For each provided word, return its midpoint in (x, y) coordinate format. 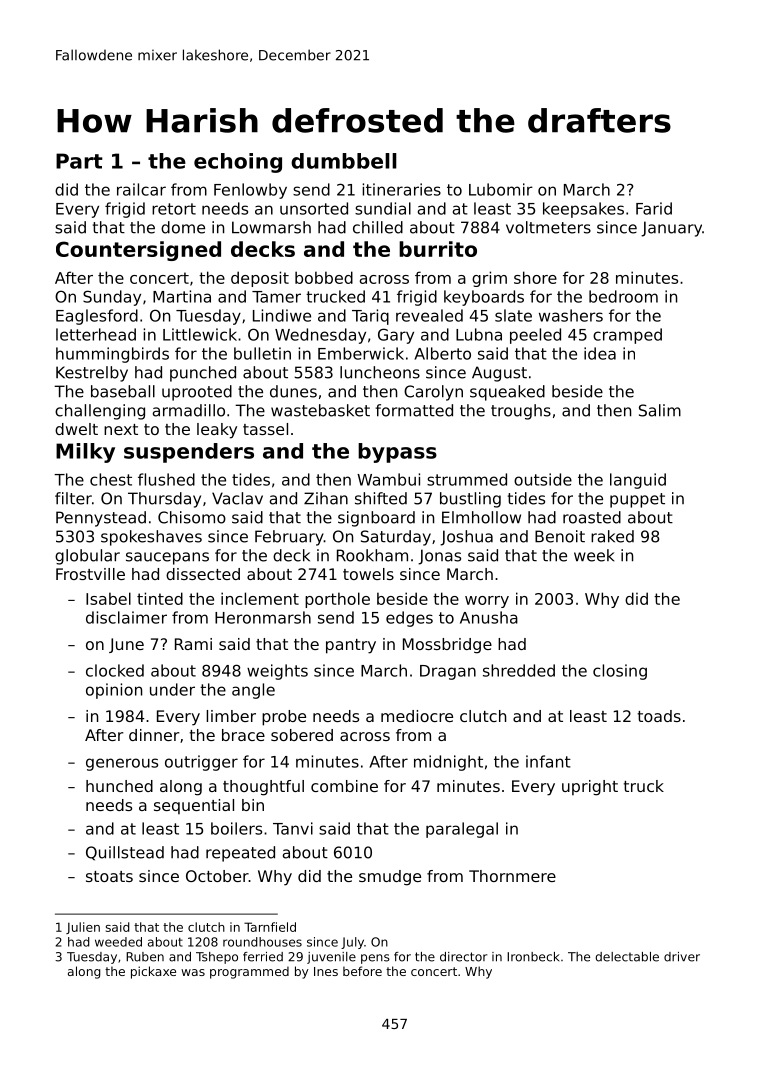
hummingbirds (112, 355)
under (172, 689)
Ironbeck (533, 957)
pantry (351, 646)
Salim (660, 410)
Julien (83, 928)
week (594, 555)
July (352, 943)
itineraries (401, 189)
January (671, 229)
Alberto (442, 353)
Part (79, 161)
